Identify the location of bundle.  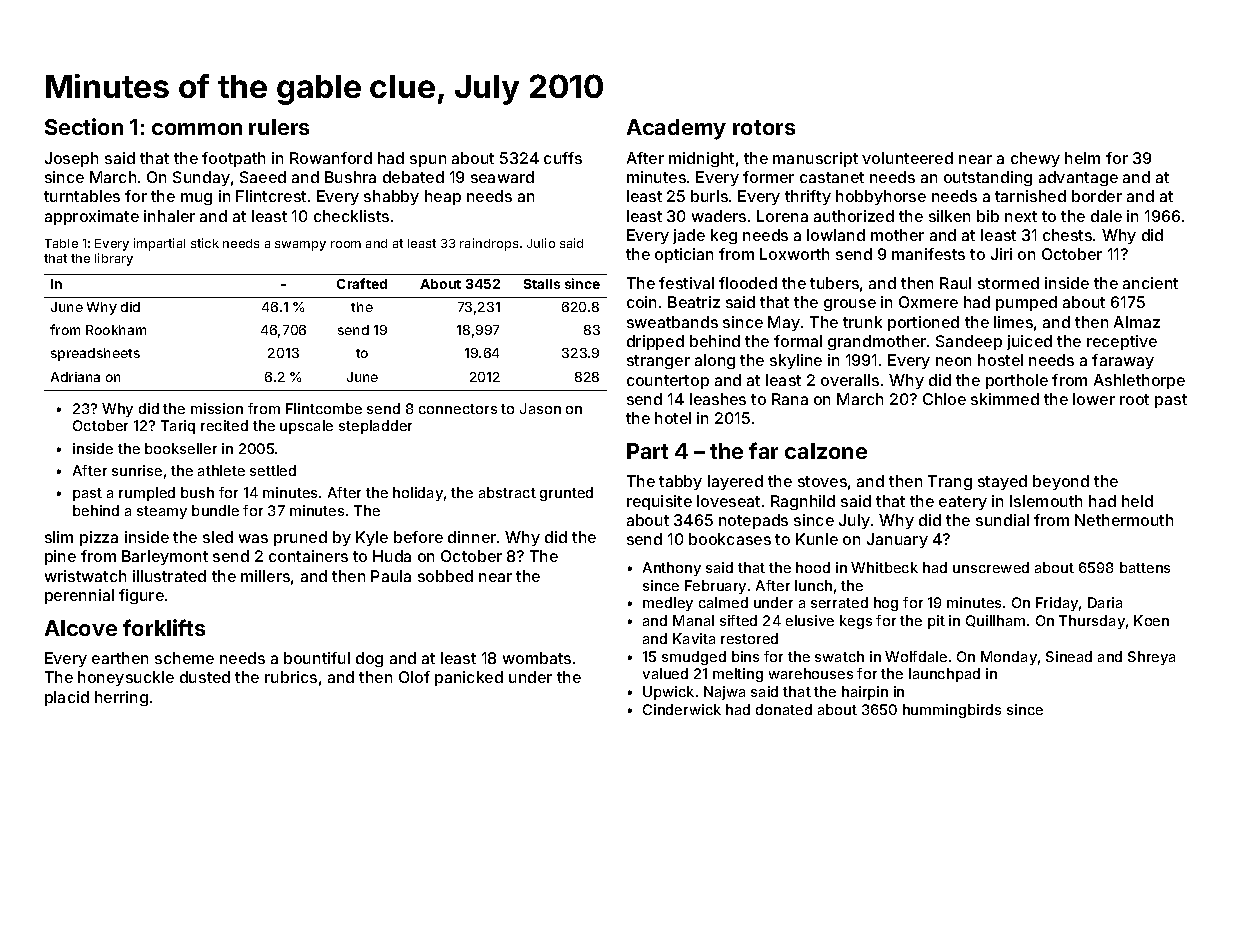
(215, 510).
